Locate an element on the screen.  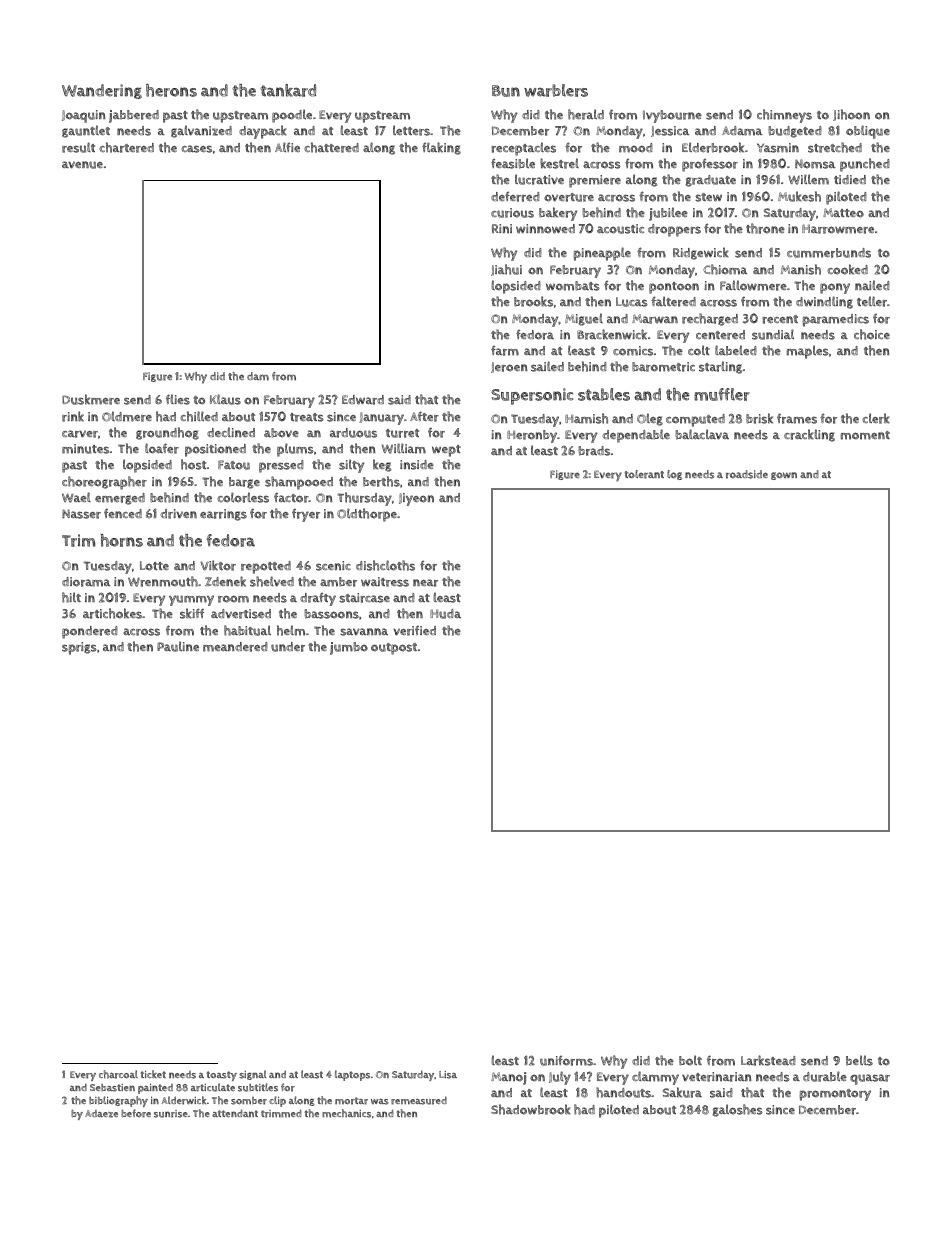
mechanics is located at coordinates (346, 1113).
